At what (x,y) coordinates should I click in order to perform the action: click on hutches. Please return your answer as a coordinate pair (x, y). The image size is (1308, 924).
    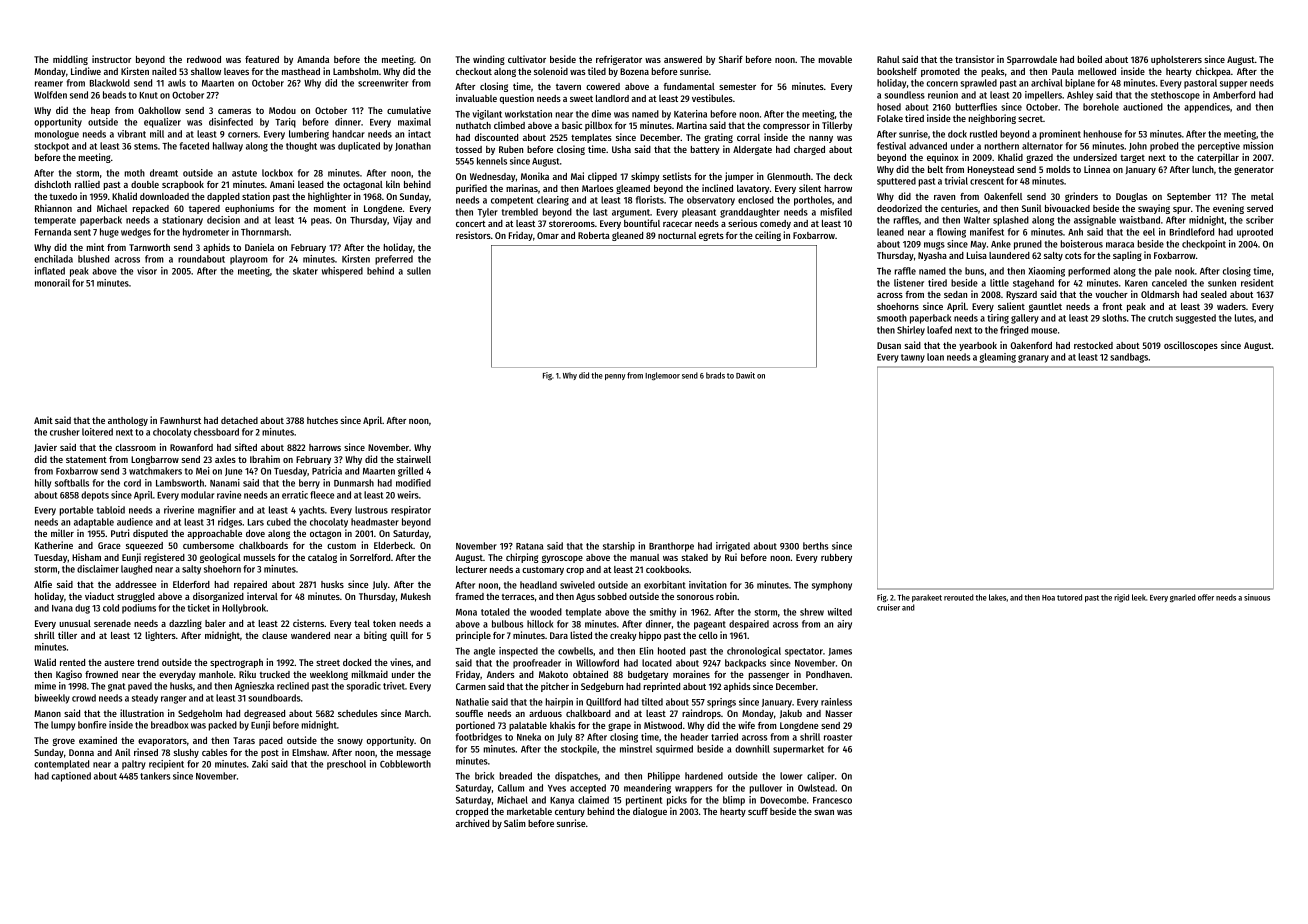
    Looking at the image, I should click on (322, 420).
